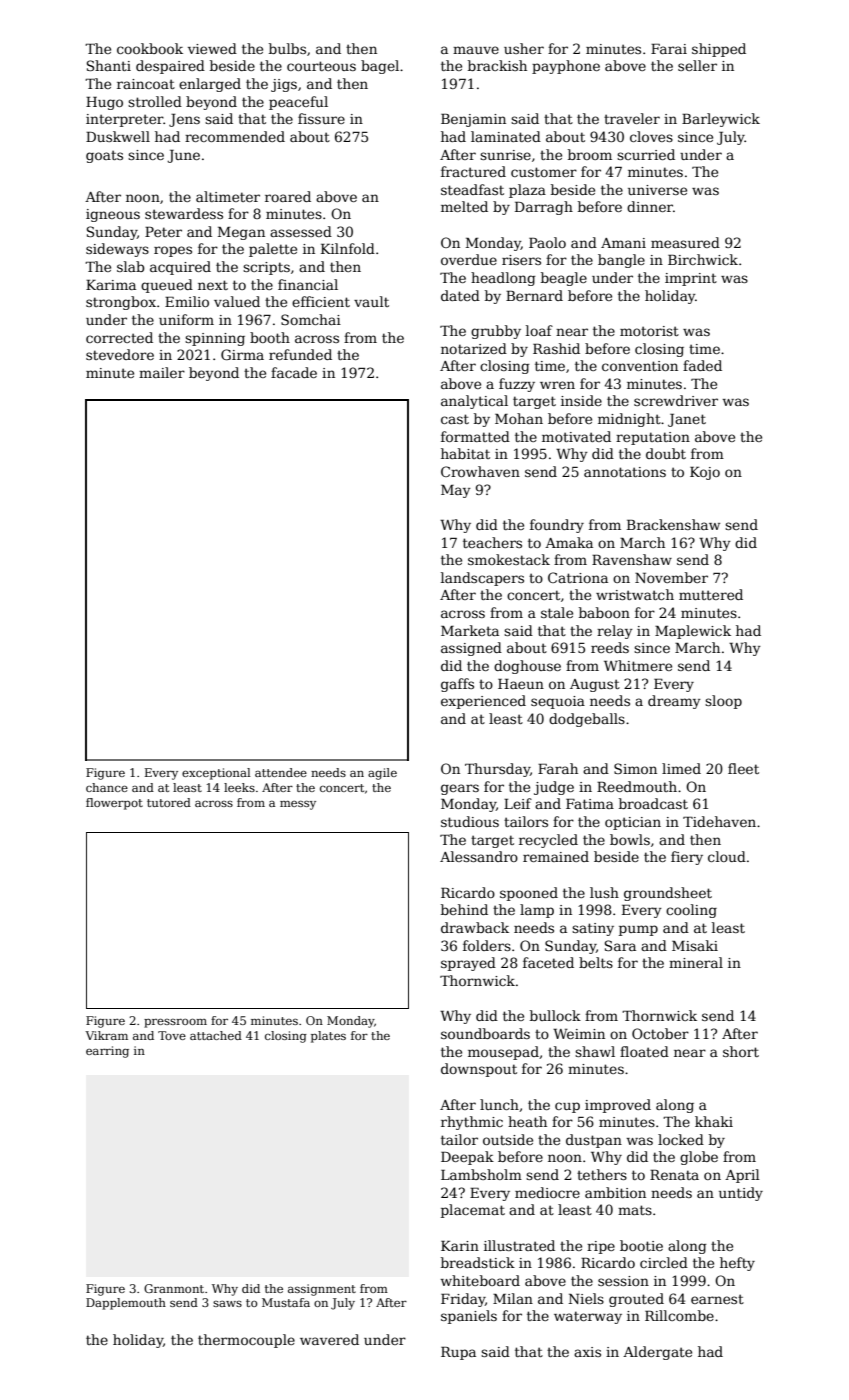 This screenshot has width=849, height=1400. What do you see at coordinates (590, 804) in the screenshot?
I see `Fatima` at bounding box center [590, 804].
